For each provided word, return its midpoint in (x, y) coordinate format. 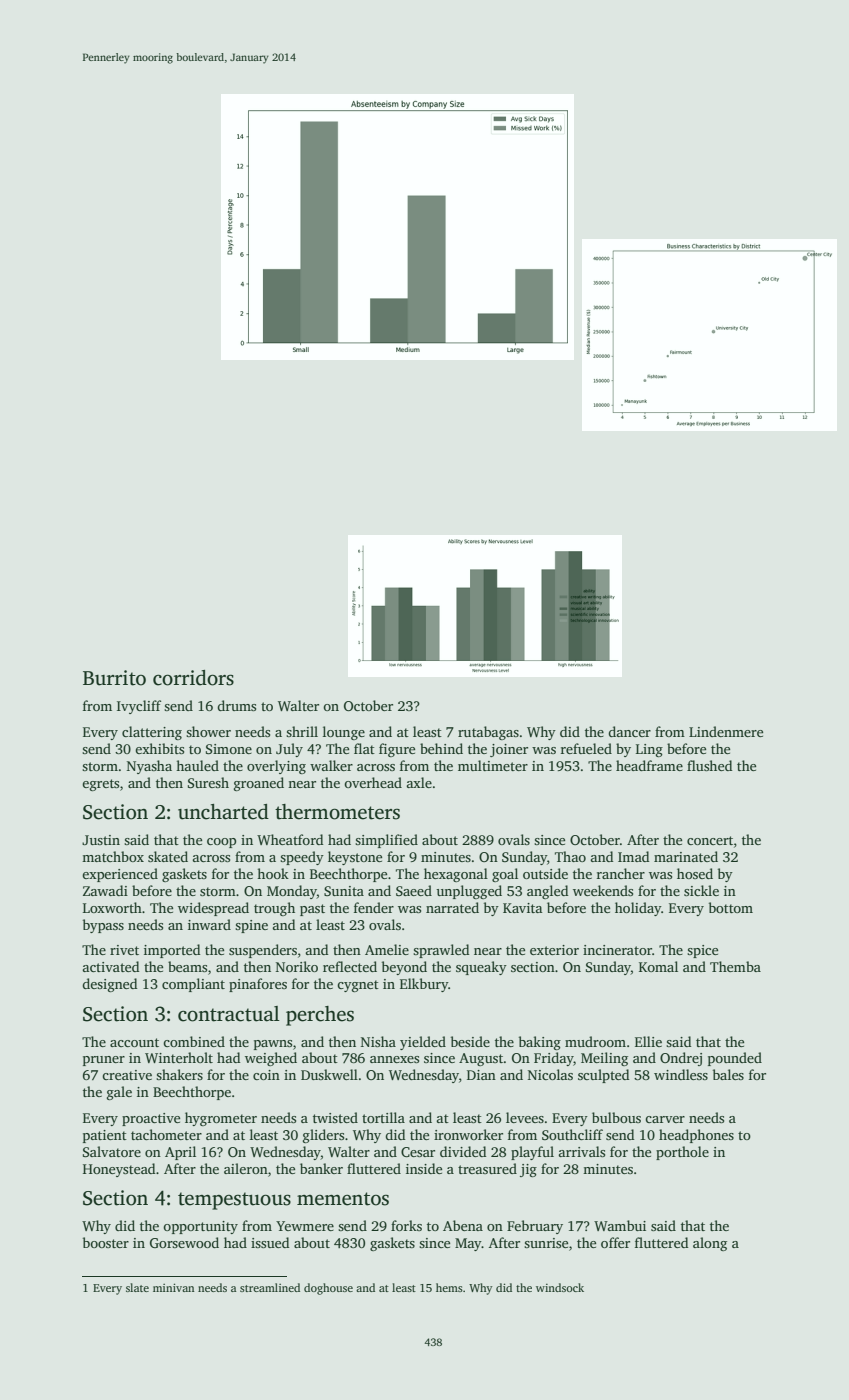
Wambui (620, 1225)
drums (236, 705)
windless (681, 1074)
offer (615, 1242)
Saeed (414, 890)
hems (449, 1287)
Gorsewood (184, 1242)
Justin (101, 840)
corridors (193, 678)
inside (424, 1168)
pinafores (258, 985)
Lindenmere (726, 731)
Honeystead (119, 1170)
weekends (603, 890)
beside (470, 1041)
